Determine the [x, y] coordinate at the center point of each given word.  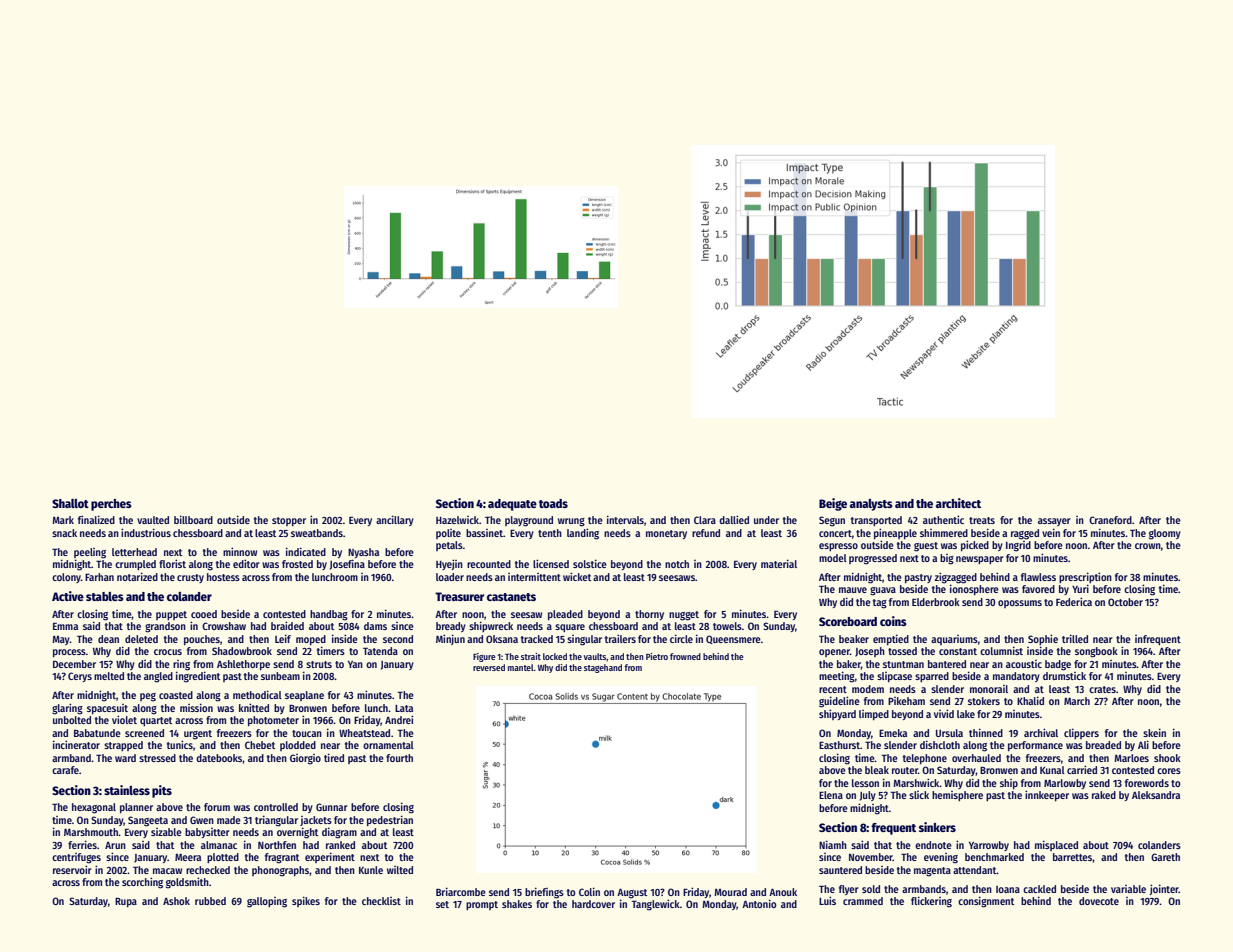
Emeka [893, 733]
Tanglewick [656, 905]
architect [958, 503]
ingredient [198, 677]
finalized [96, 519]
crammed [863, 901]
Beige [833, 504]
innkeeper [1047, 795]
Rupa [126, 902]
